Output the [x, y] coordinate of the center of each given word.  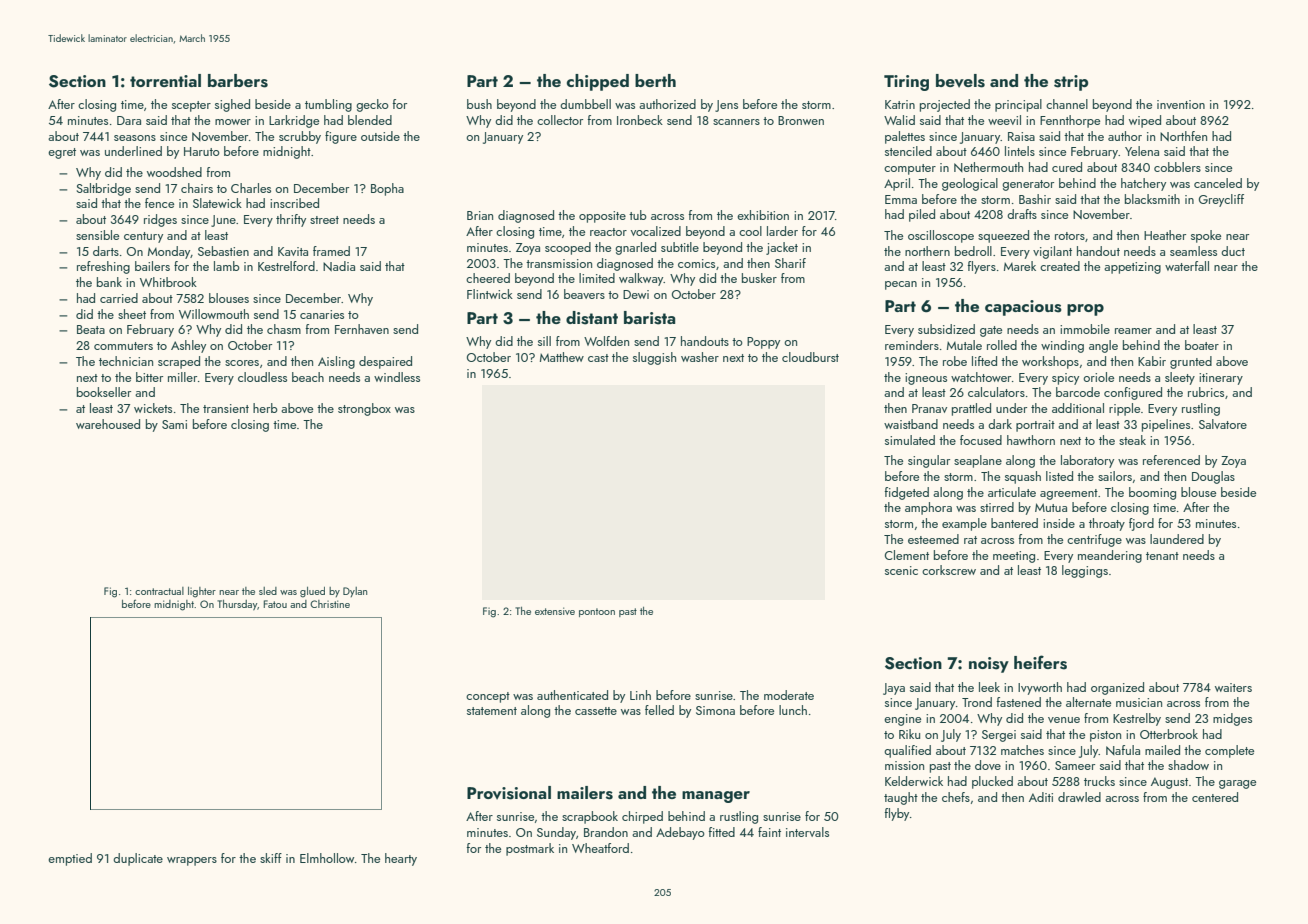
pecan [901, 285]
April [897, 184]
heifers [1040, 662]
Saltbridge [103, 189]
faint [769, 832]
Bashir [1035, 199]
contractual [159, 591]
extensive [555, 611]
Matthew [562, 357]
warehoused [108, 424]
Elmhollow [327, 858]
